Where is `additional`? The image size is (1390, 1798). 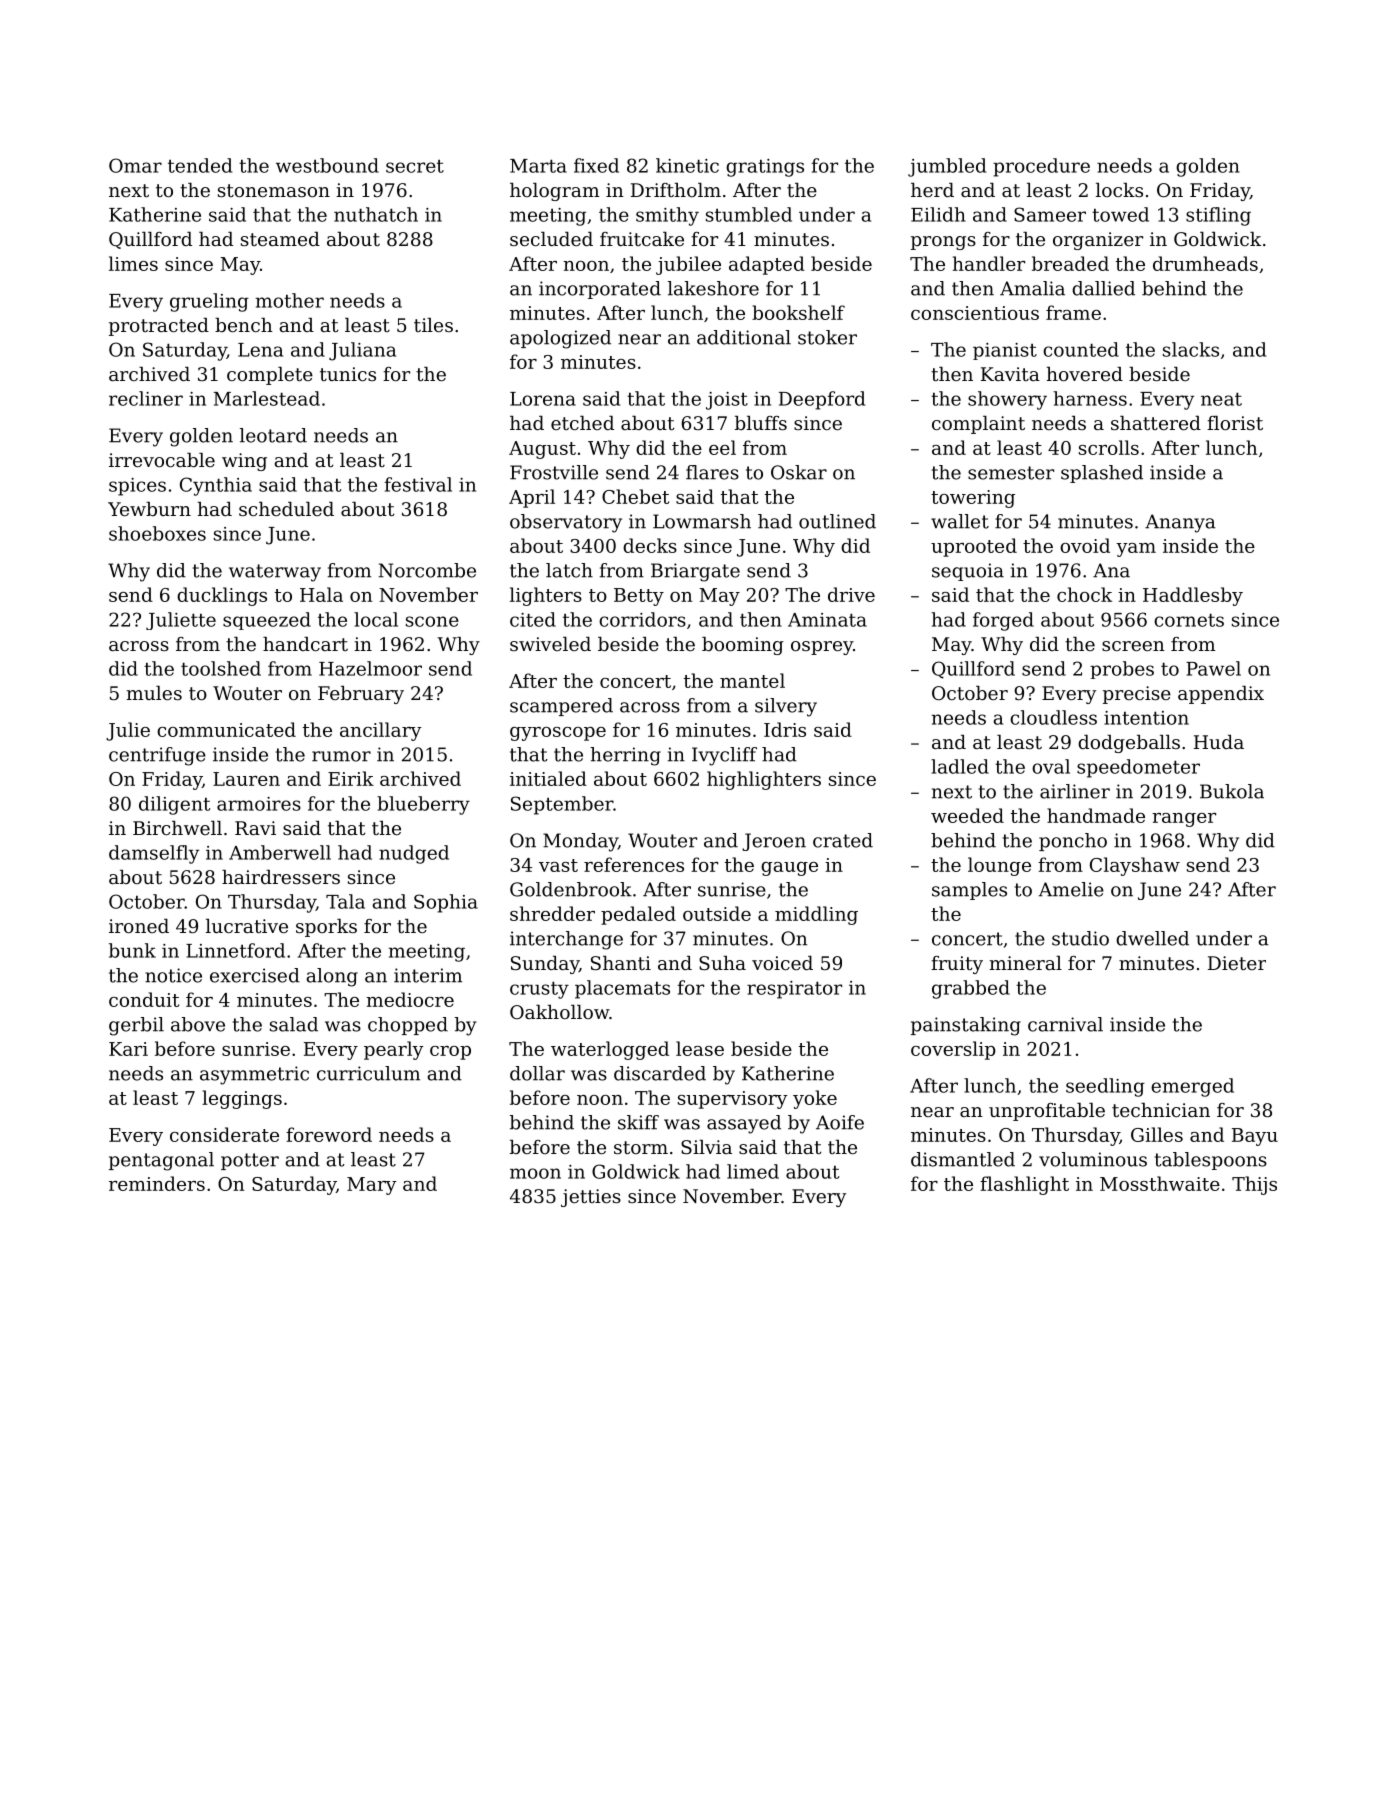
additional is located at coordinates (744, 337).
